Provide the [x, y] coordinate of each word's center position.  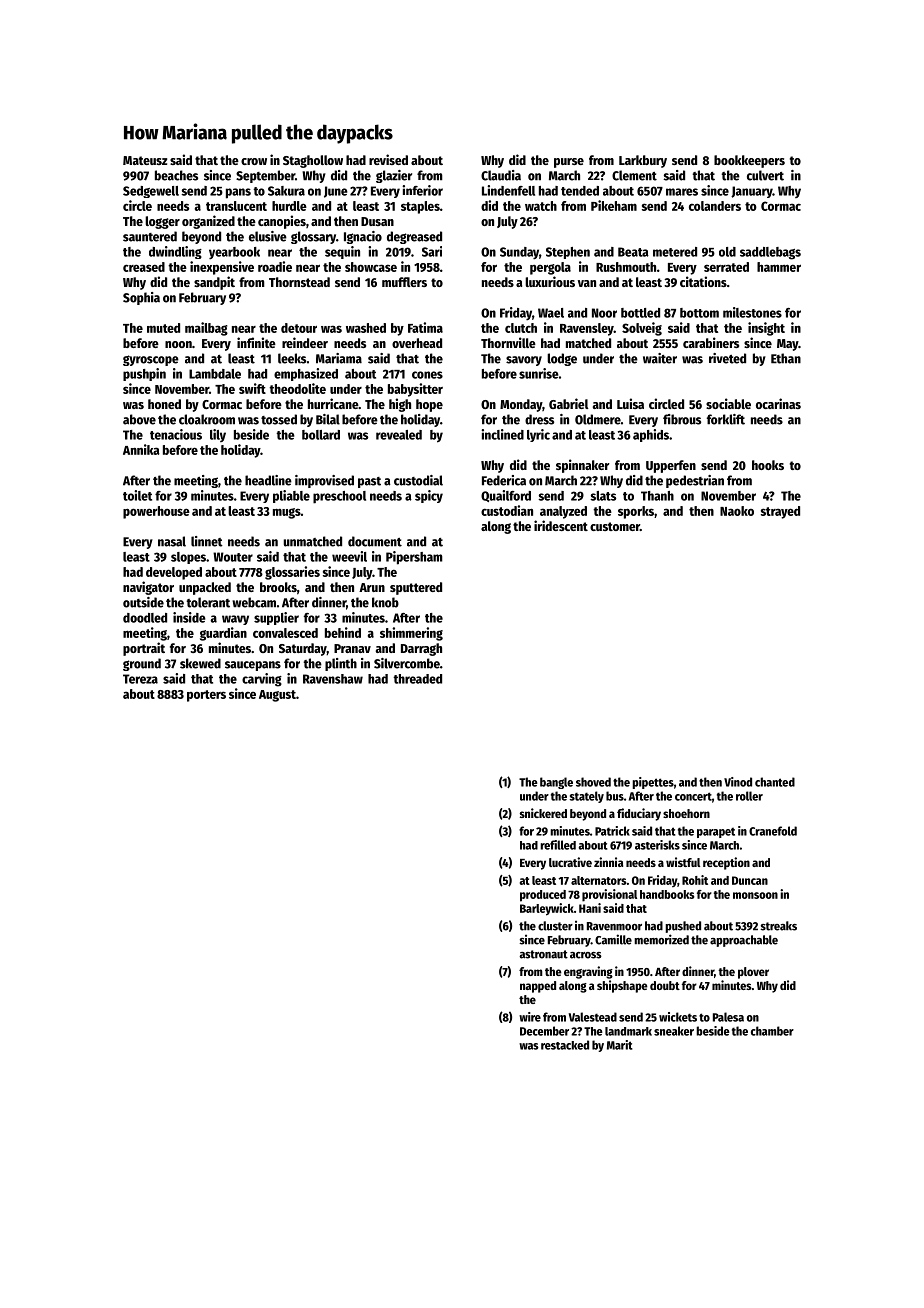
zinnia [608, 862]
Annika [141, 449]
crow [254, 161]
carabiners [711, 342]
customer [615, 526]
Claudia [501, 175]
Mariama [339, 358]
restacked [565, 1045]
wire [530, 1017]
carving [262, 680]
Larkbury [643, 161]
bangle [556, 783]
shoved [593, 782]
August [277, 696]
